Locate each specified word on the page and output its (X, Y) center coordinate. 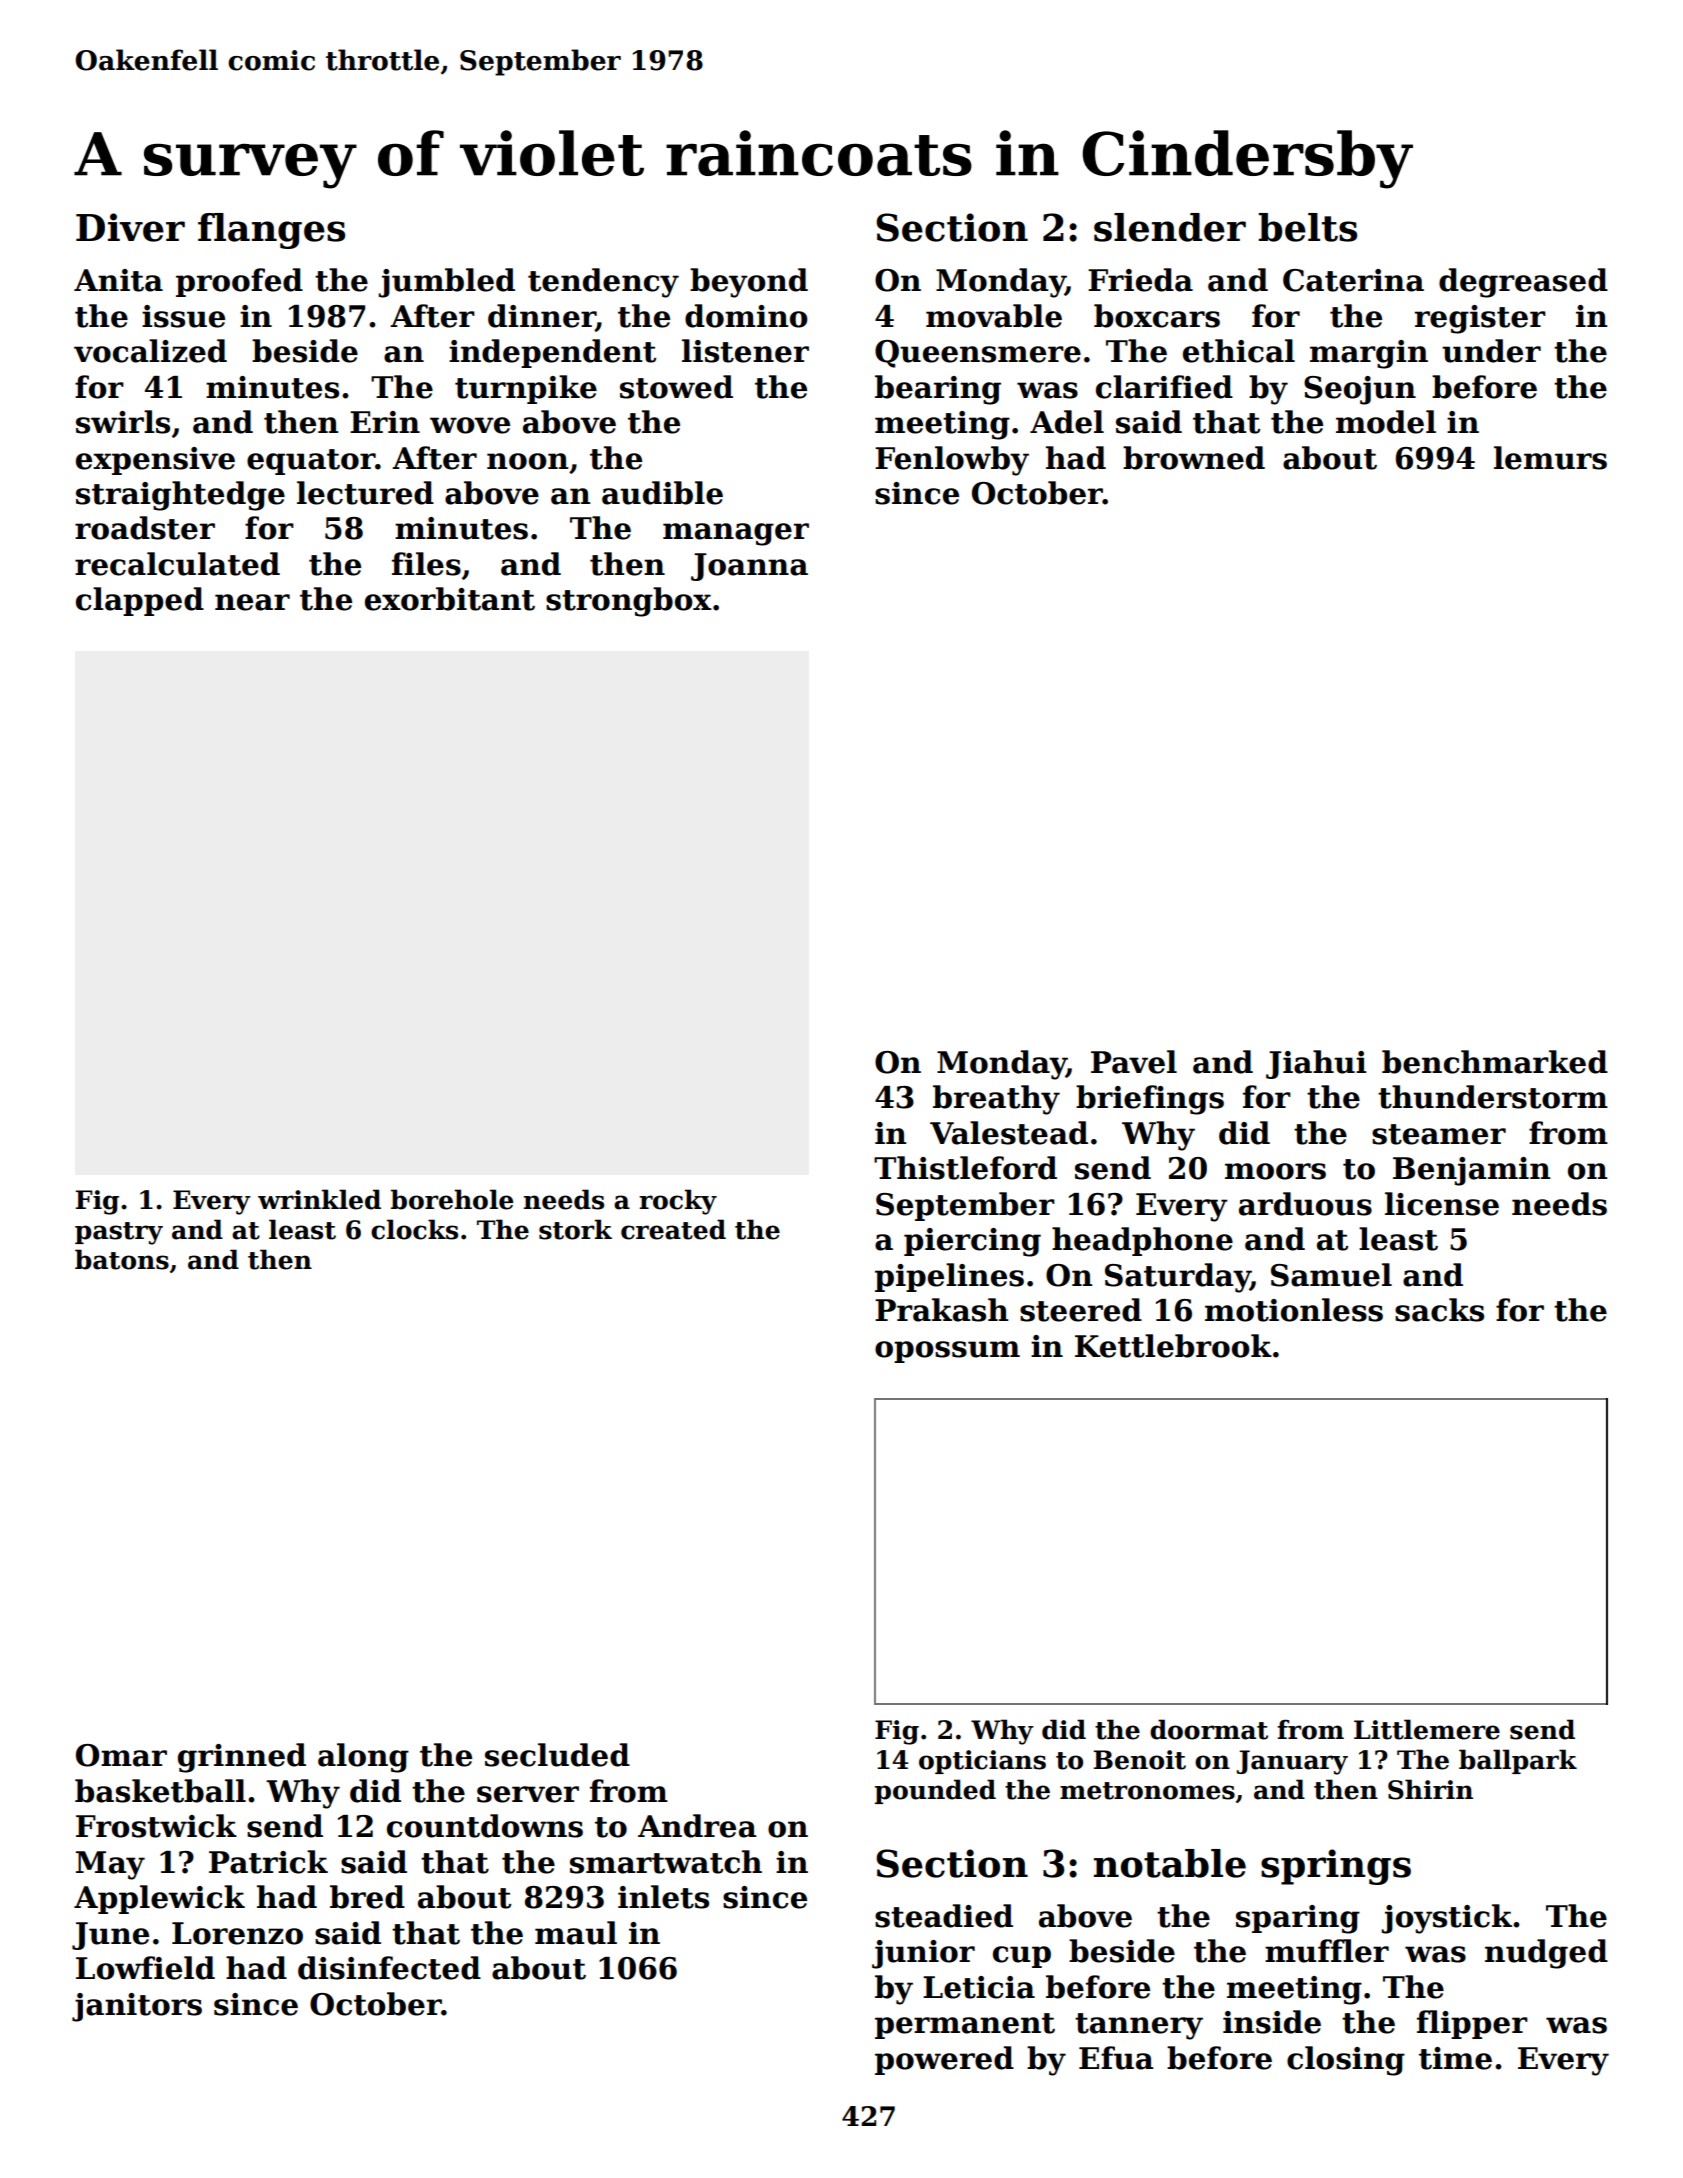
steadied (944, 1916)
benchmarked (1495, 1062)
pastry (119, 1233)
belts (1308, 227)
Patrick (268, 1862)
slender (1170, 227)
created (673, 1229)
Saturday (1177, 1278)
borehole (452, 1199)
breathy (996, 1100)
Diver (130, 227)
